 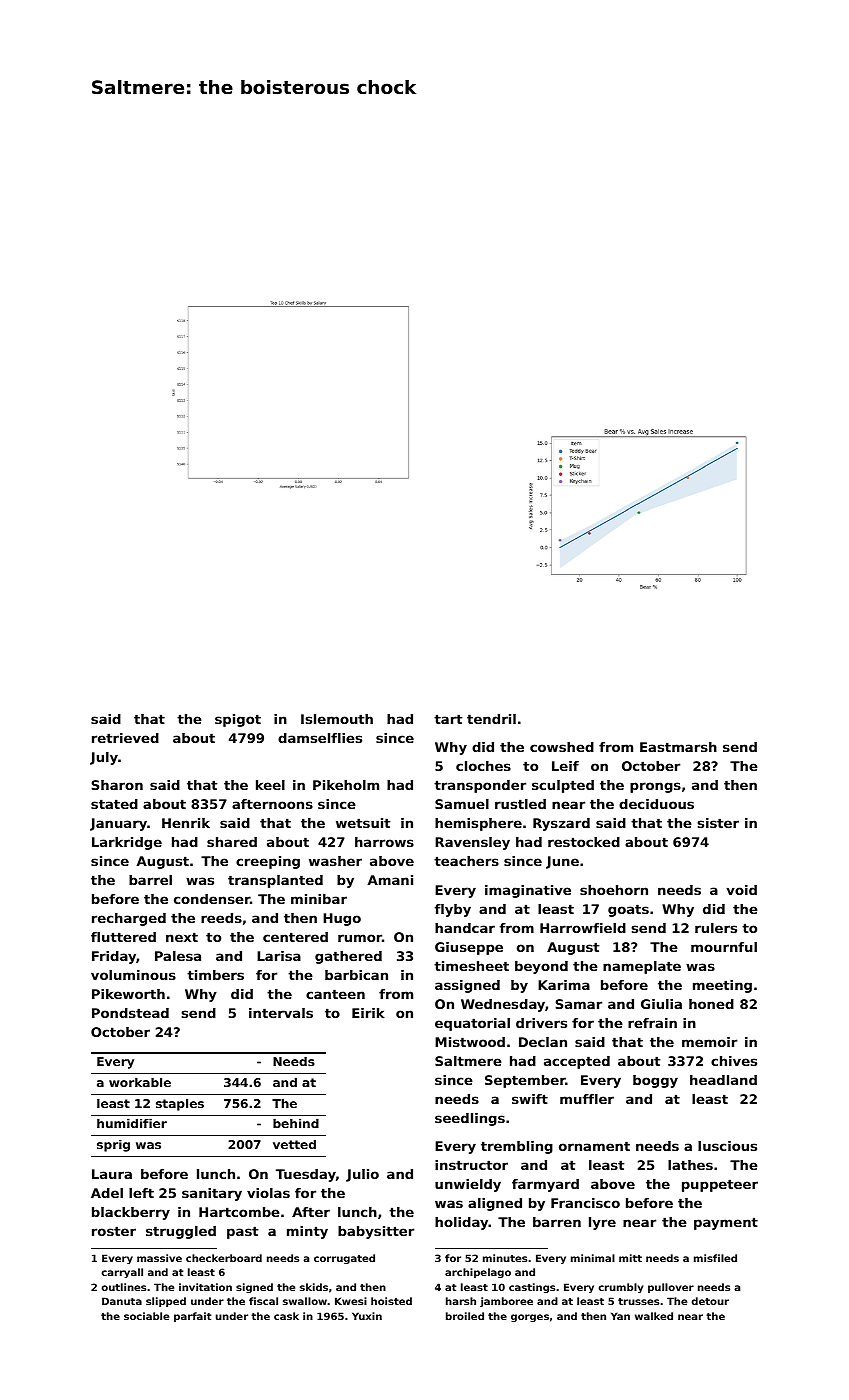 I want to click on Amani, so click(x=390, y=880).
